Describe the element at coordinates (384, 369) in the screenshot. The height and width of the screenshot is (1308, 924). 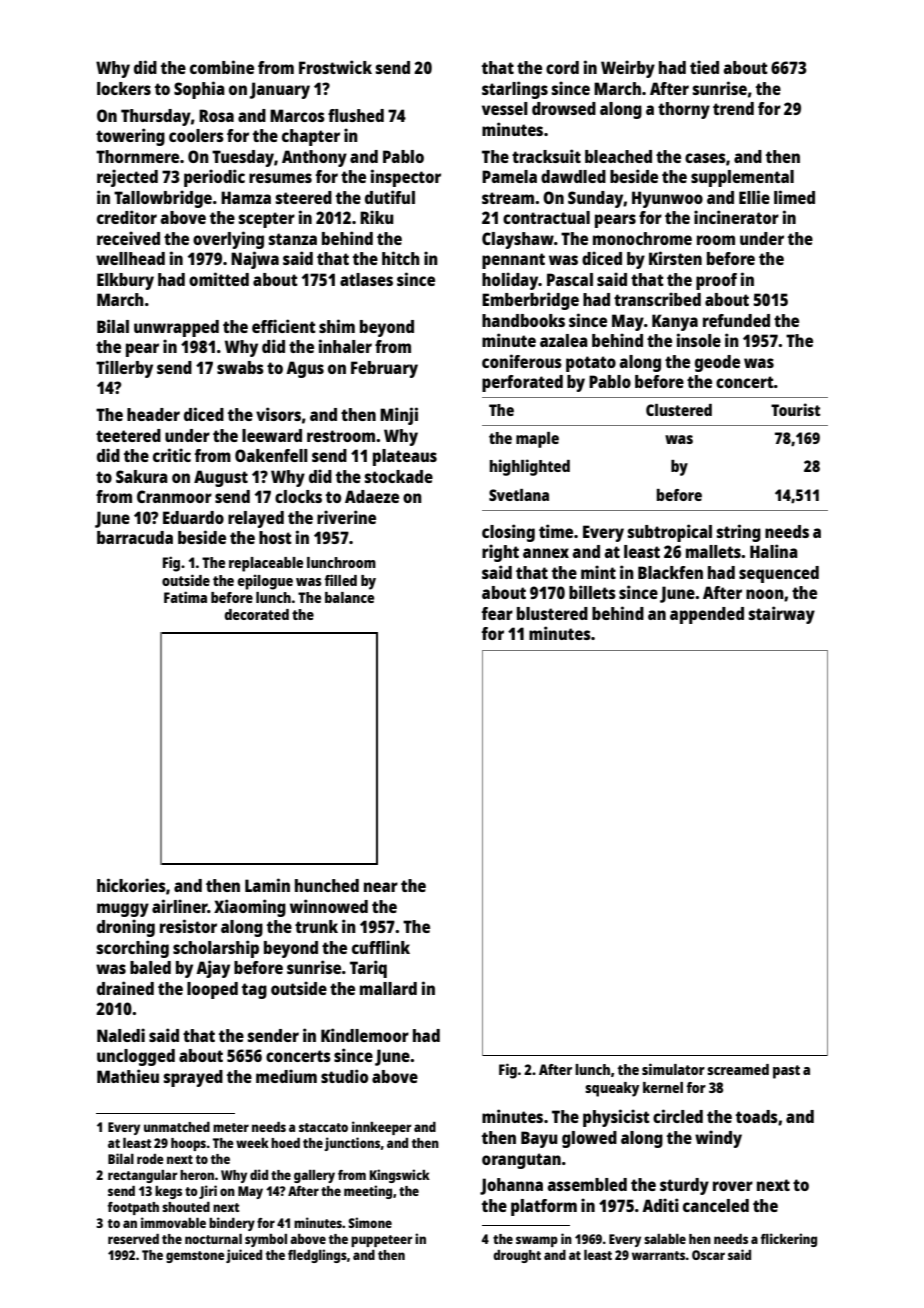
I see `February` at that location.
